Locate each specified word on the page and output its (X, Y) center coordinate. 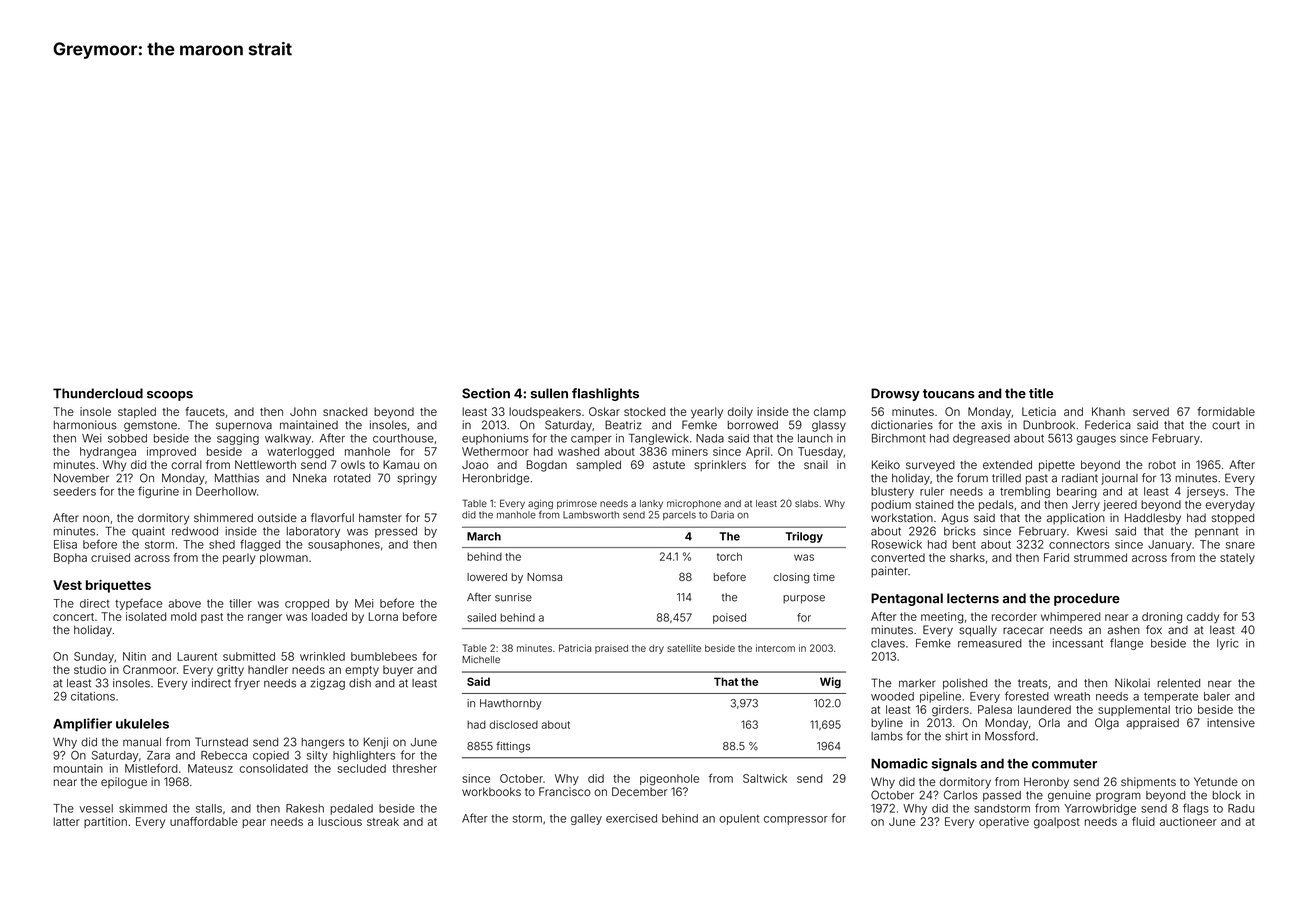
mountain (78, 768)
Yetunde (1216, 781)
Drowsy (895, 394)
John (303, 411)
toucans (949, 394)
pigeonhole (669, 780)
